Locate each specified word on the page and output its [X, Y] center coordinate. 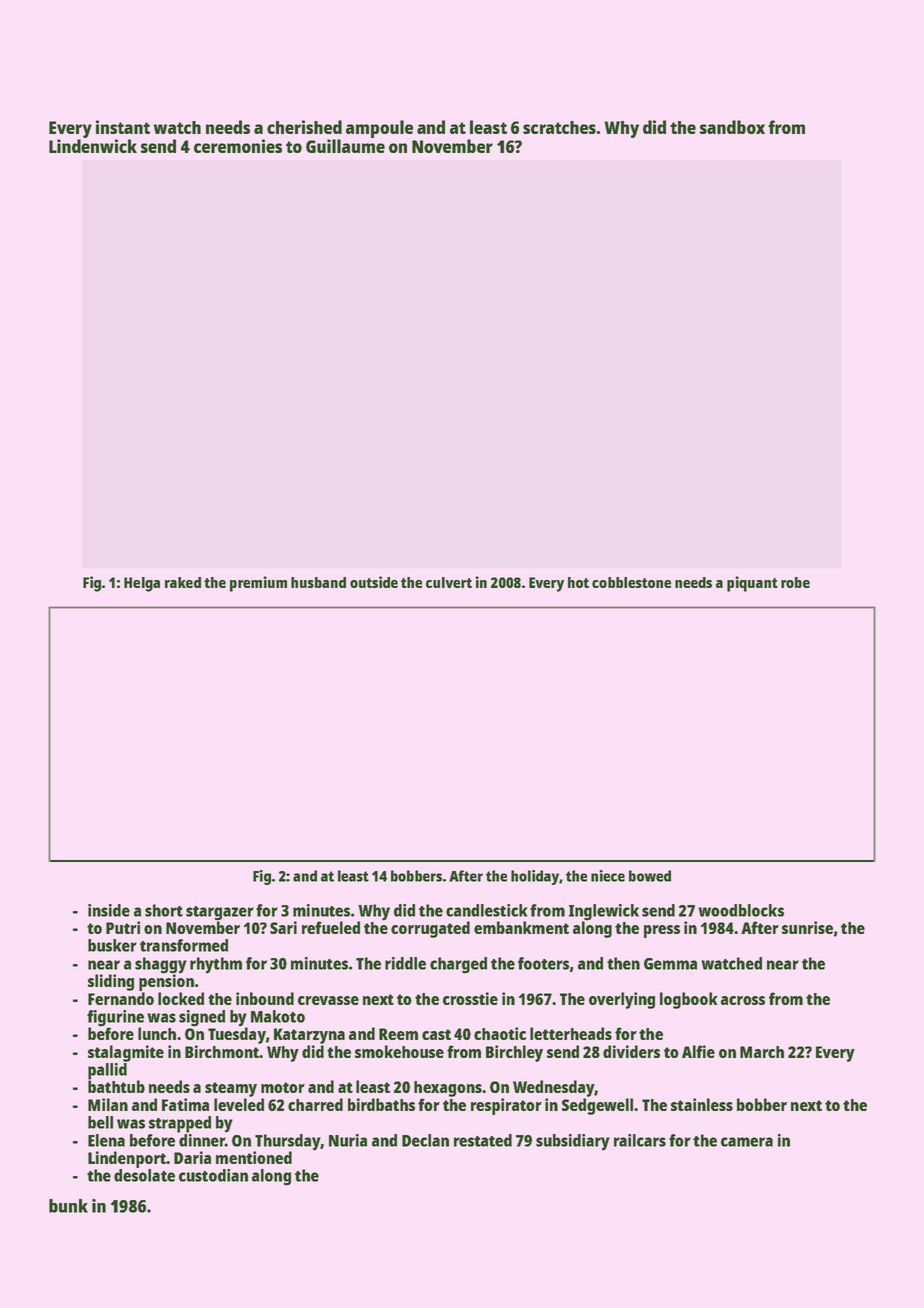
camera [747, 1142]
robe [795, 582]
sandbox [732, 127]
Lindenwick [93, 146]
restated [483, 1140]
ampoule [379, 129]
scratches [559, 127]
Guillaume [345, 146]
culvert [449, 582]
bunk [68, 1206]
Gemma [670, 964]
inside [109, 910]
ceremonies [238, 146]
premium [258, 584]
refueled [331, 927]
